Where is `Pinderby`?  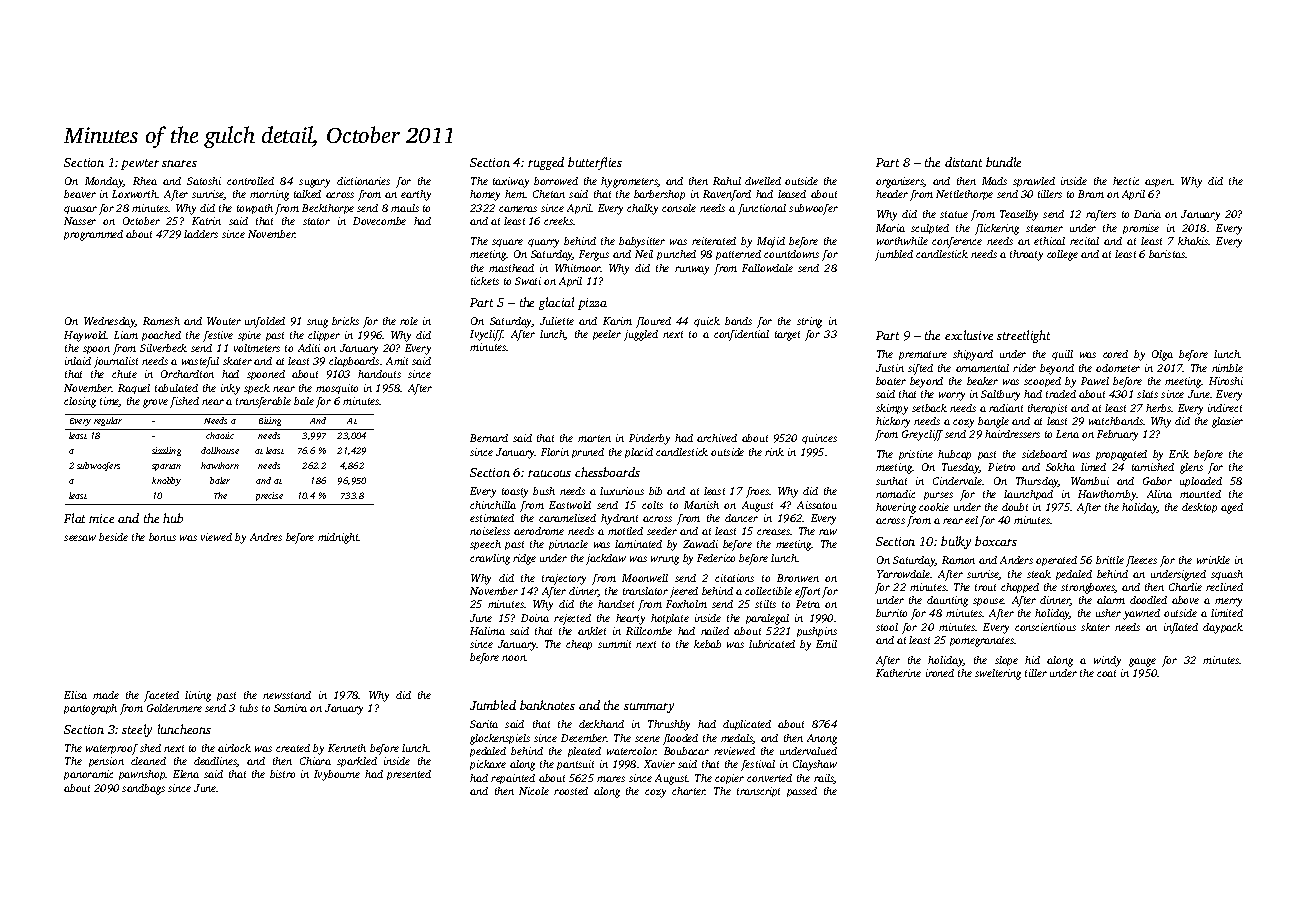 Pinderby is located at coordinates (649, 439).
